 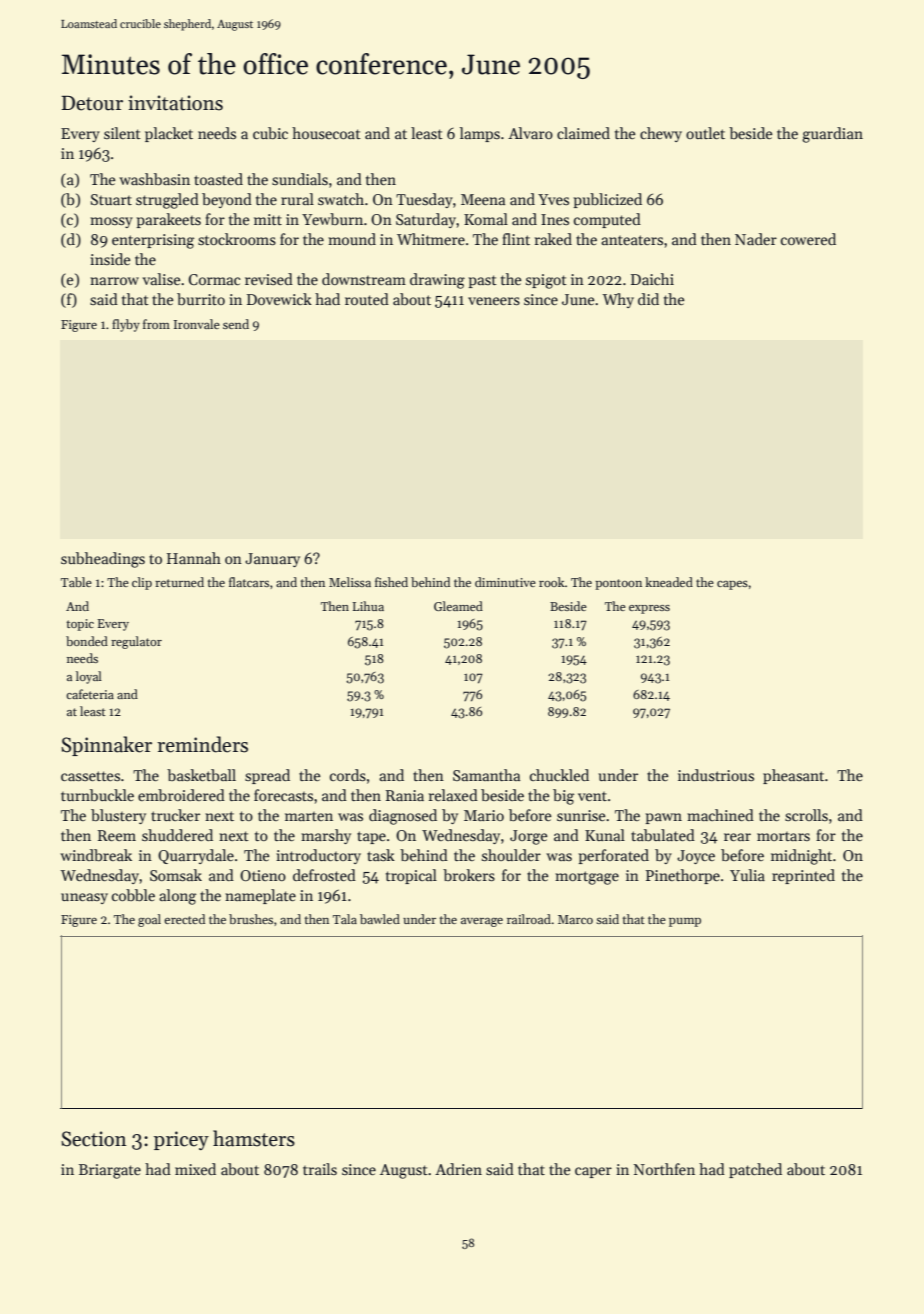 What do you see at coordinates (593, 1172) in the document?
I see `caper` at bounding box center [593, 1172].
